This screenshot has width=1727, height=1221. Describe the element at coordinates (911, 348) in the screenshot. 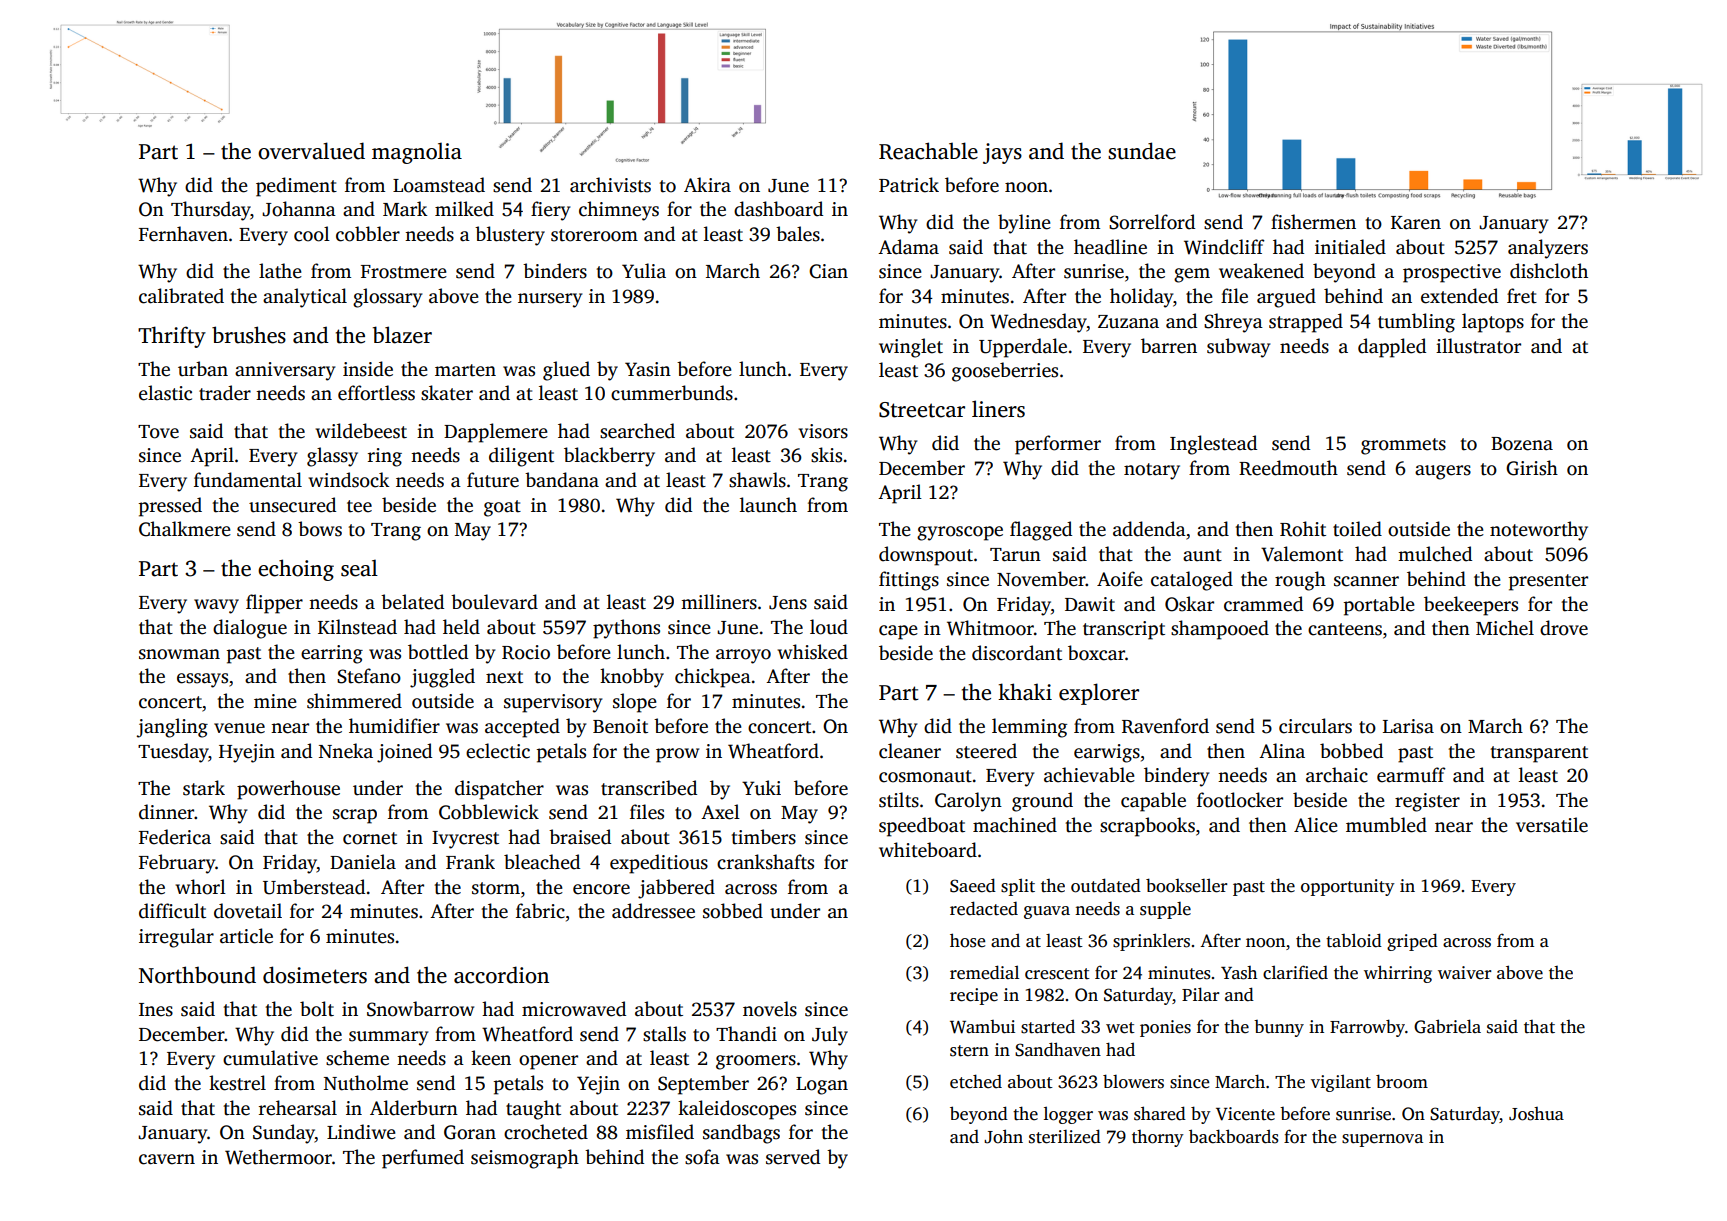

I see `winglet` at that location.
